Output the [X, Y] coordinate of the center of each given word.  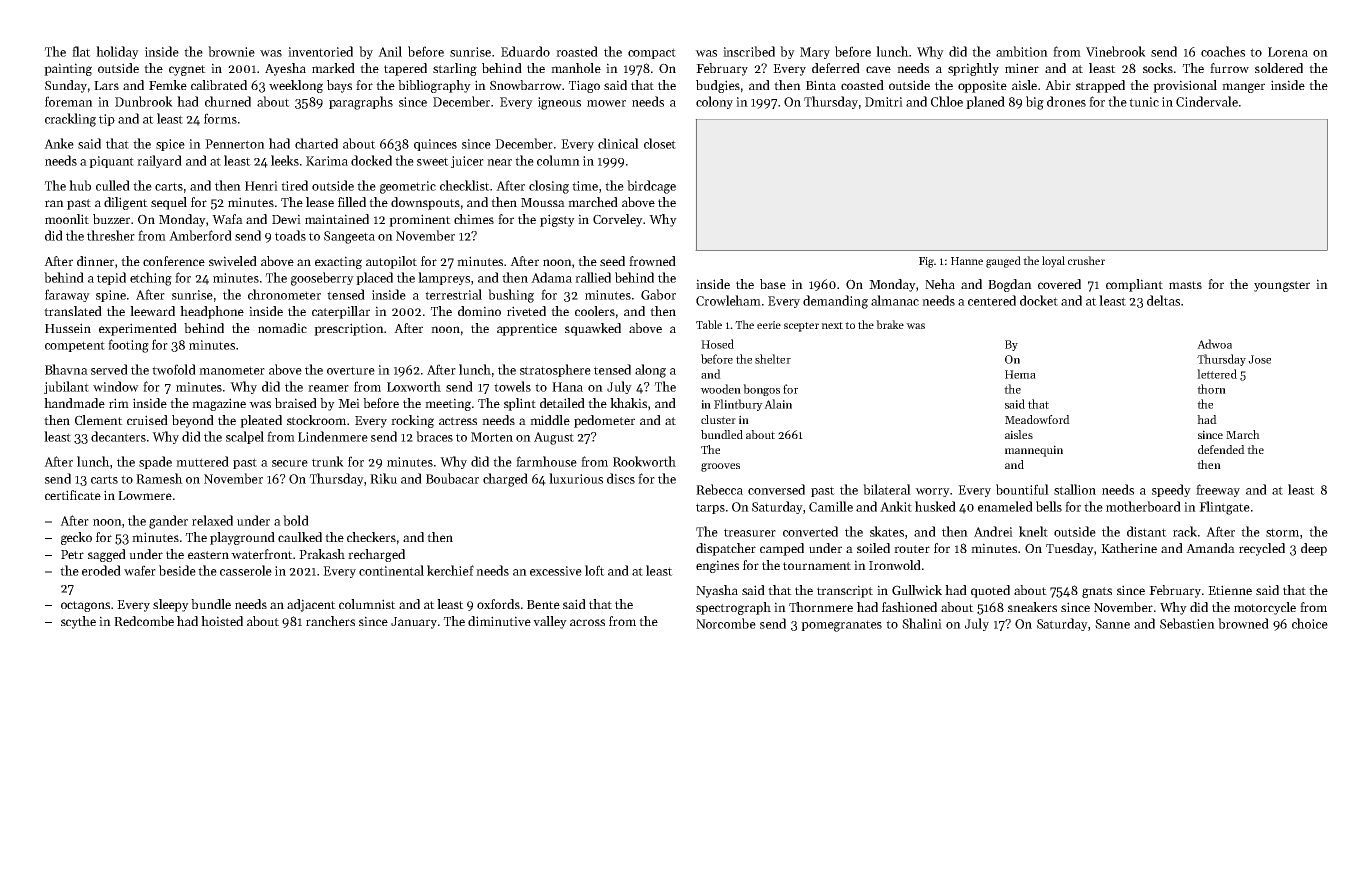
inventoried [320, 51]
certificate [73, 495]
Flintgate [1224, 508]
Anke [59, 143]
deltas [1163, 300]
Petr [72, 554]
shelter [773, 359]
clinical [618, 143]
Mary [815, 53]
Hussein [68, 328]
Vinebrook [1116, 51]
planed [985, 102]
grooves [720, 467]
